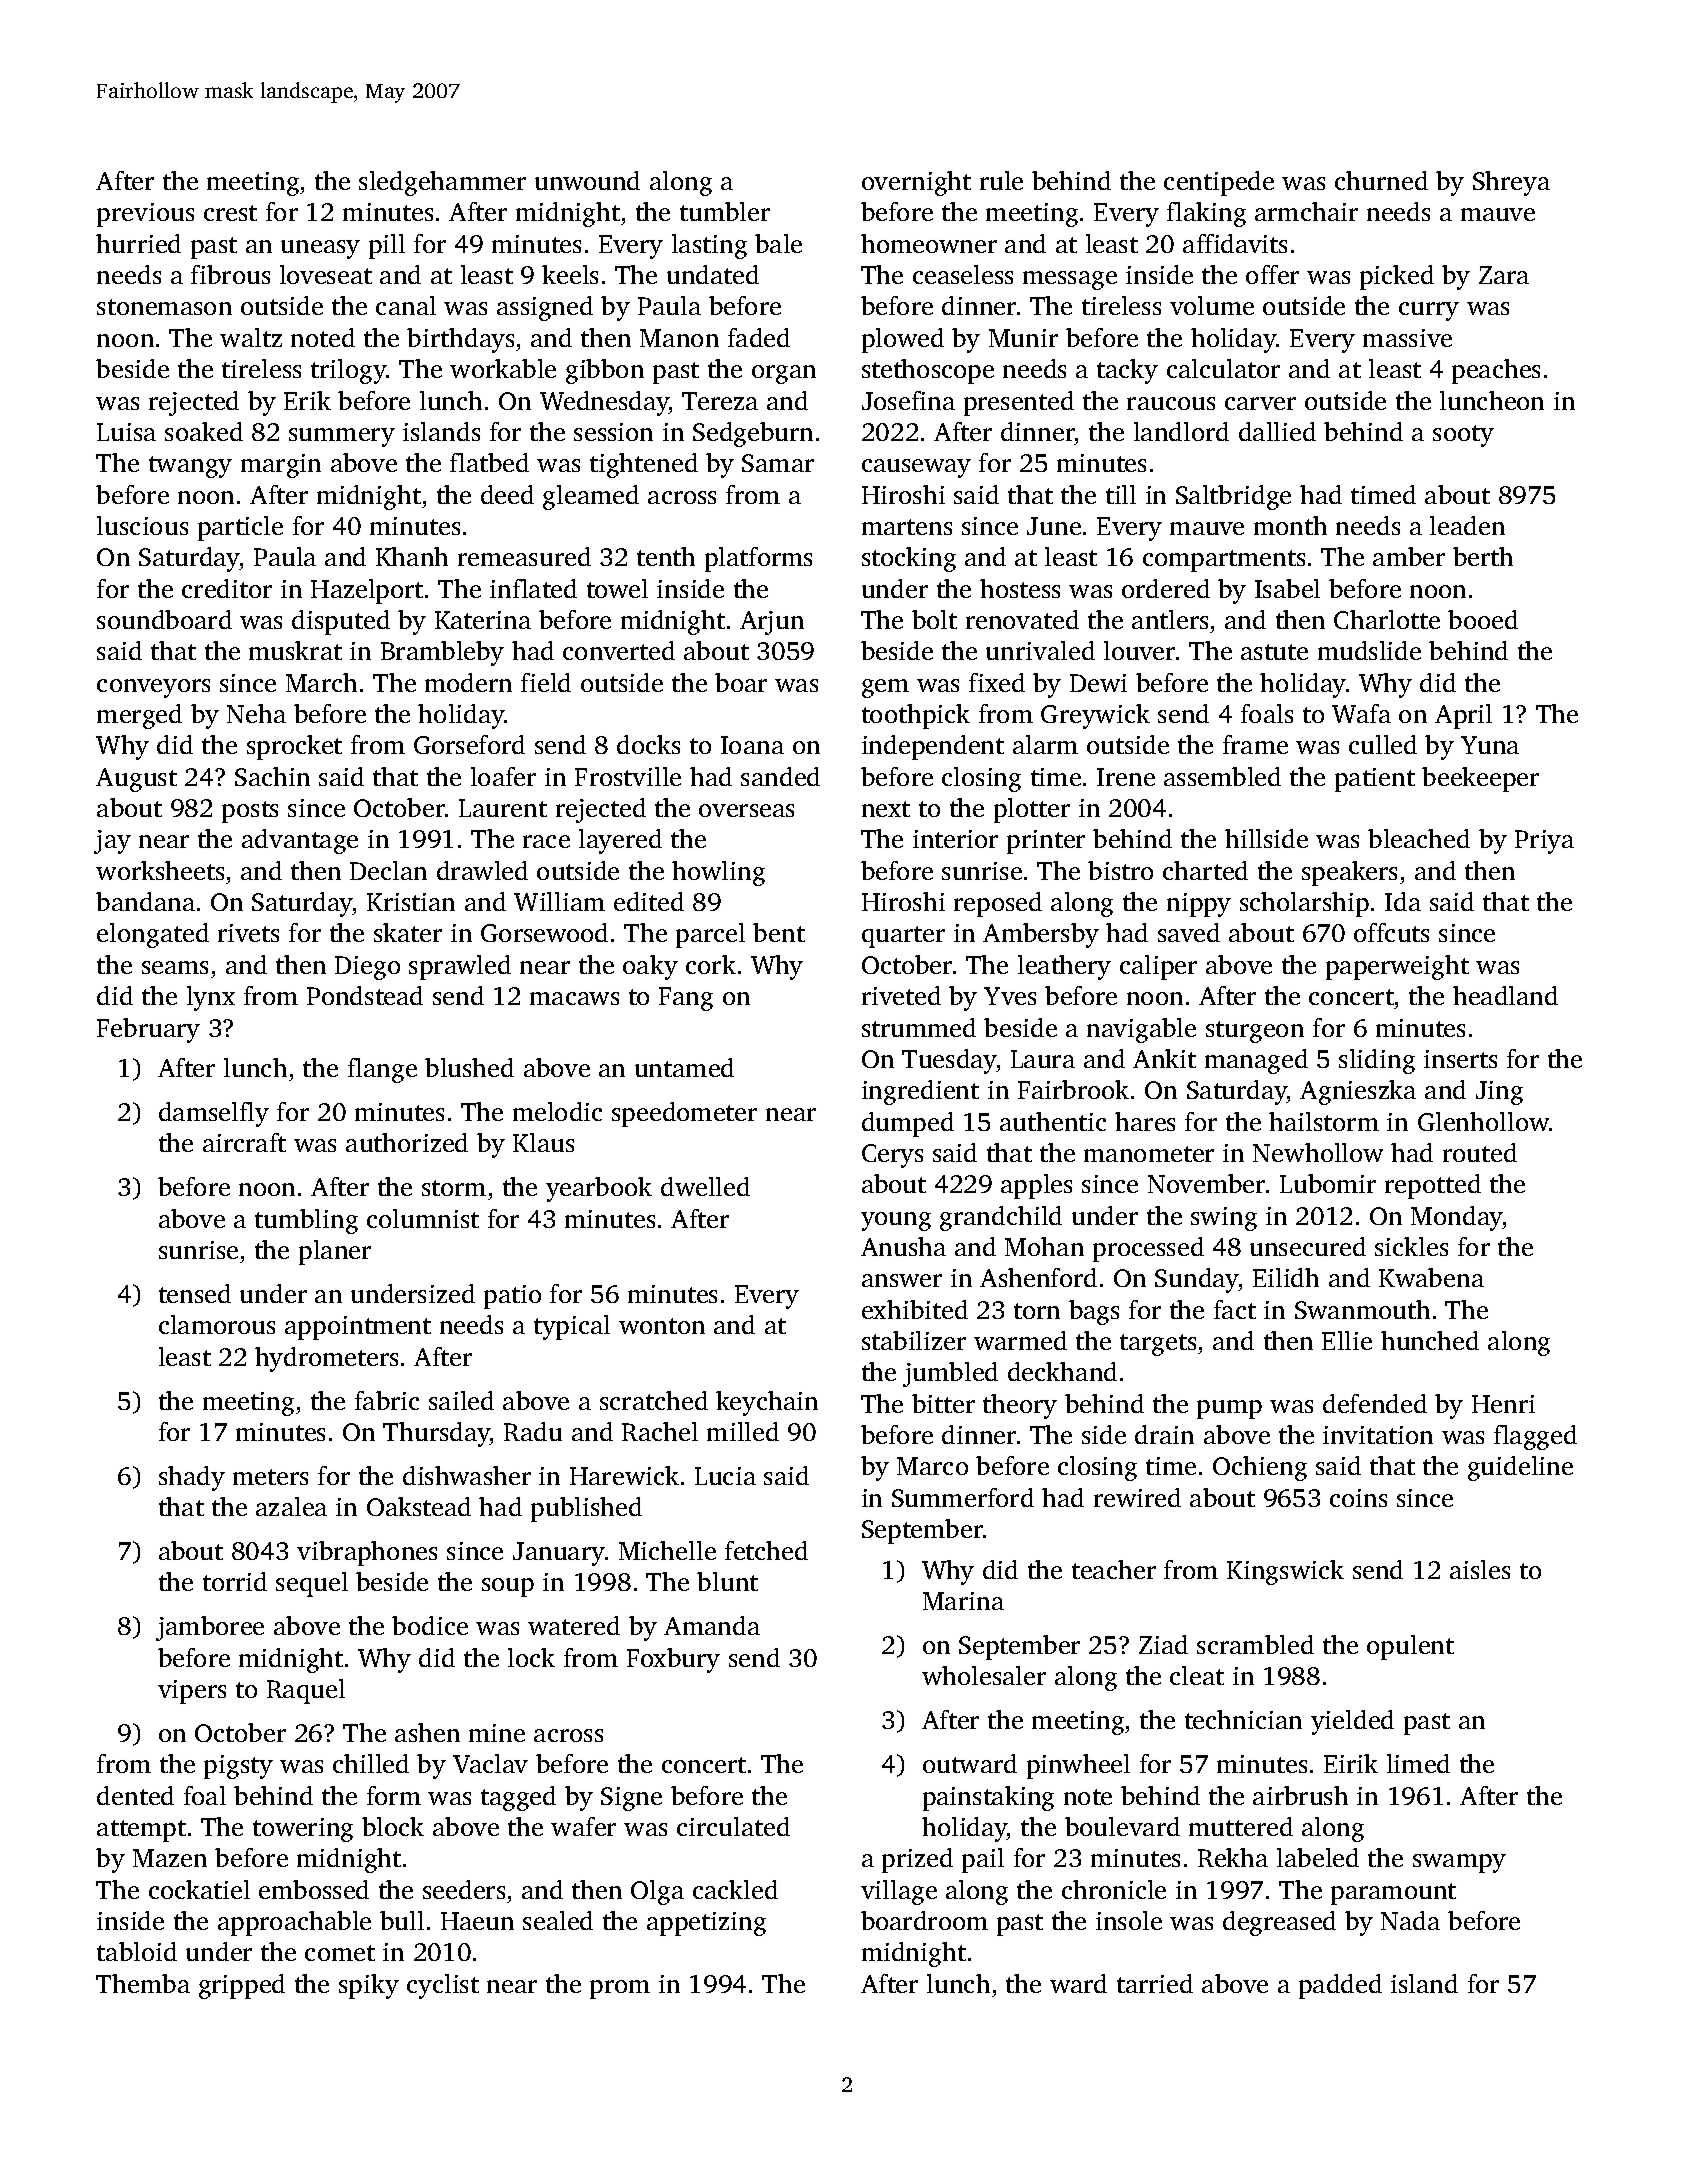  Describe the element at coordinates (916, 183) in the screenshot. I see `overnight` at that location.
